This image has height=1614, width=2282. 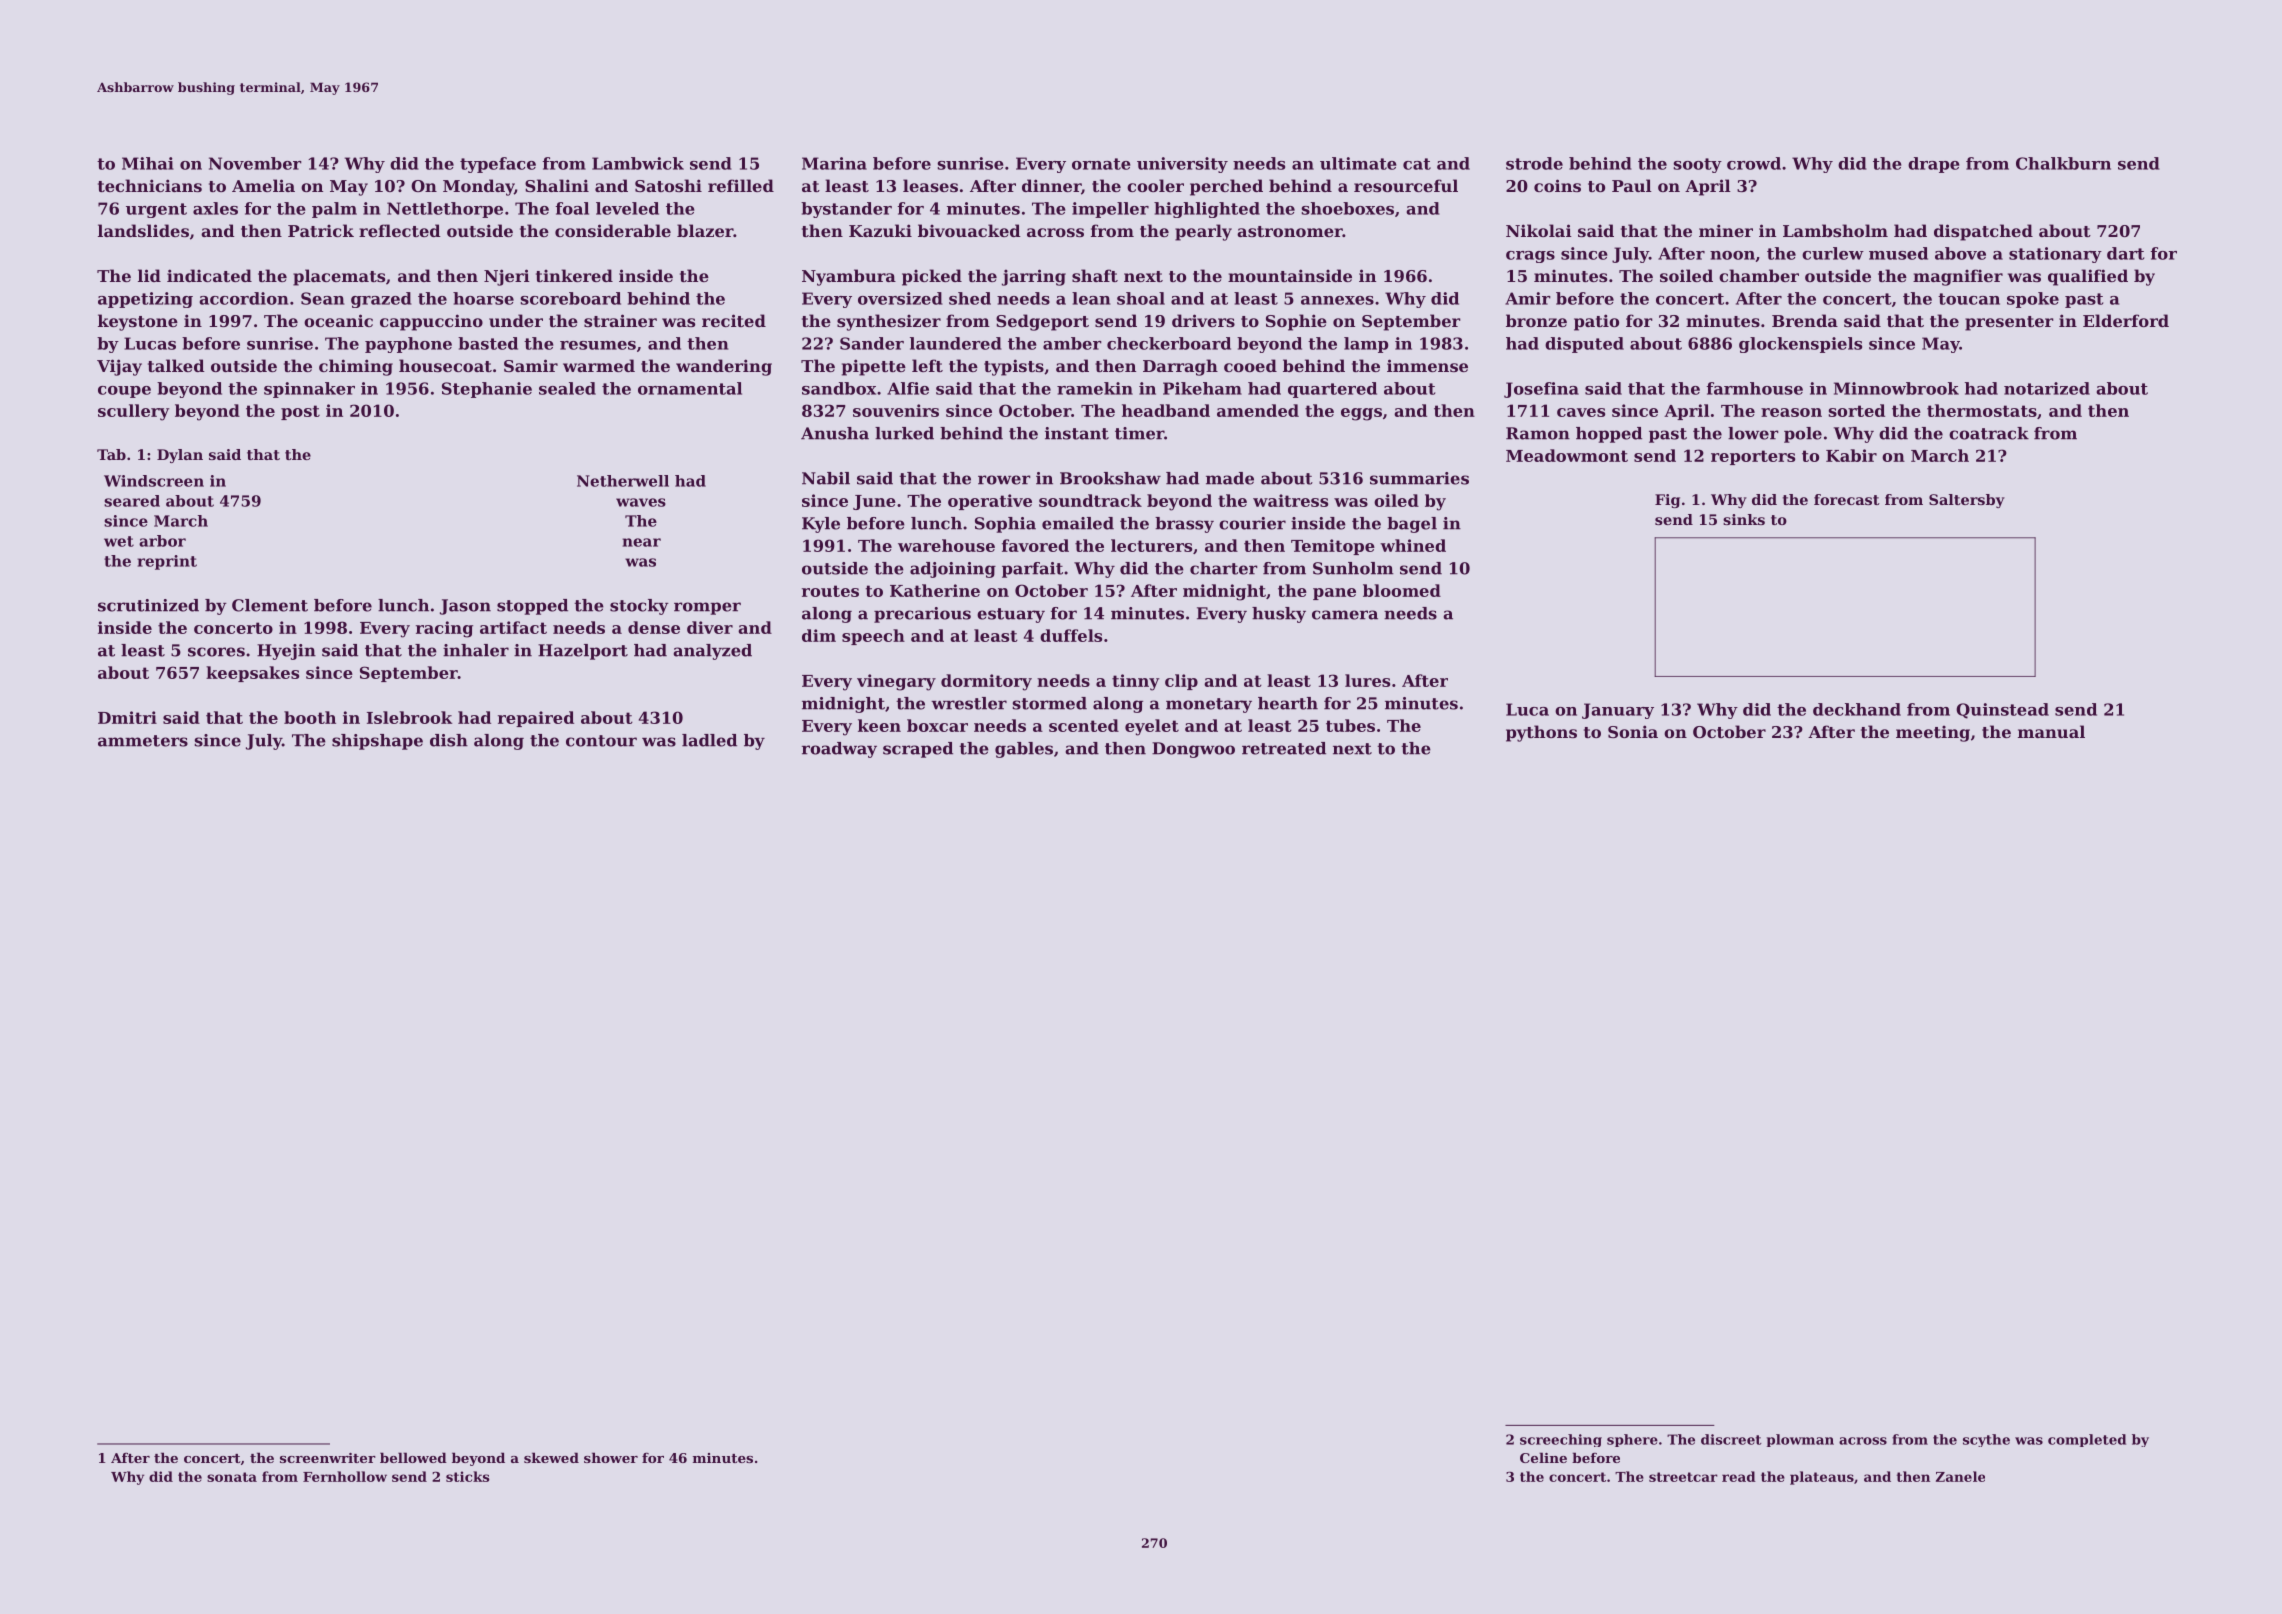 What do you see at coordinates (1633, 731) in the image?
I see `Sonia` at bounding box center [1633, 731].
